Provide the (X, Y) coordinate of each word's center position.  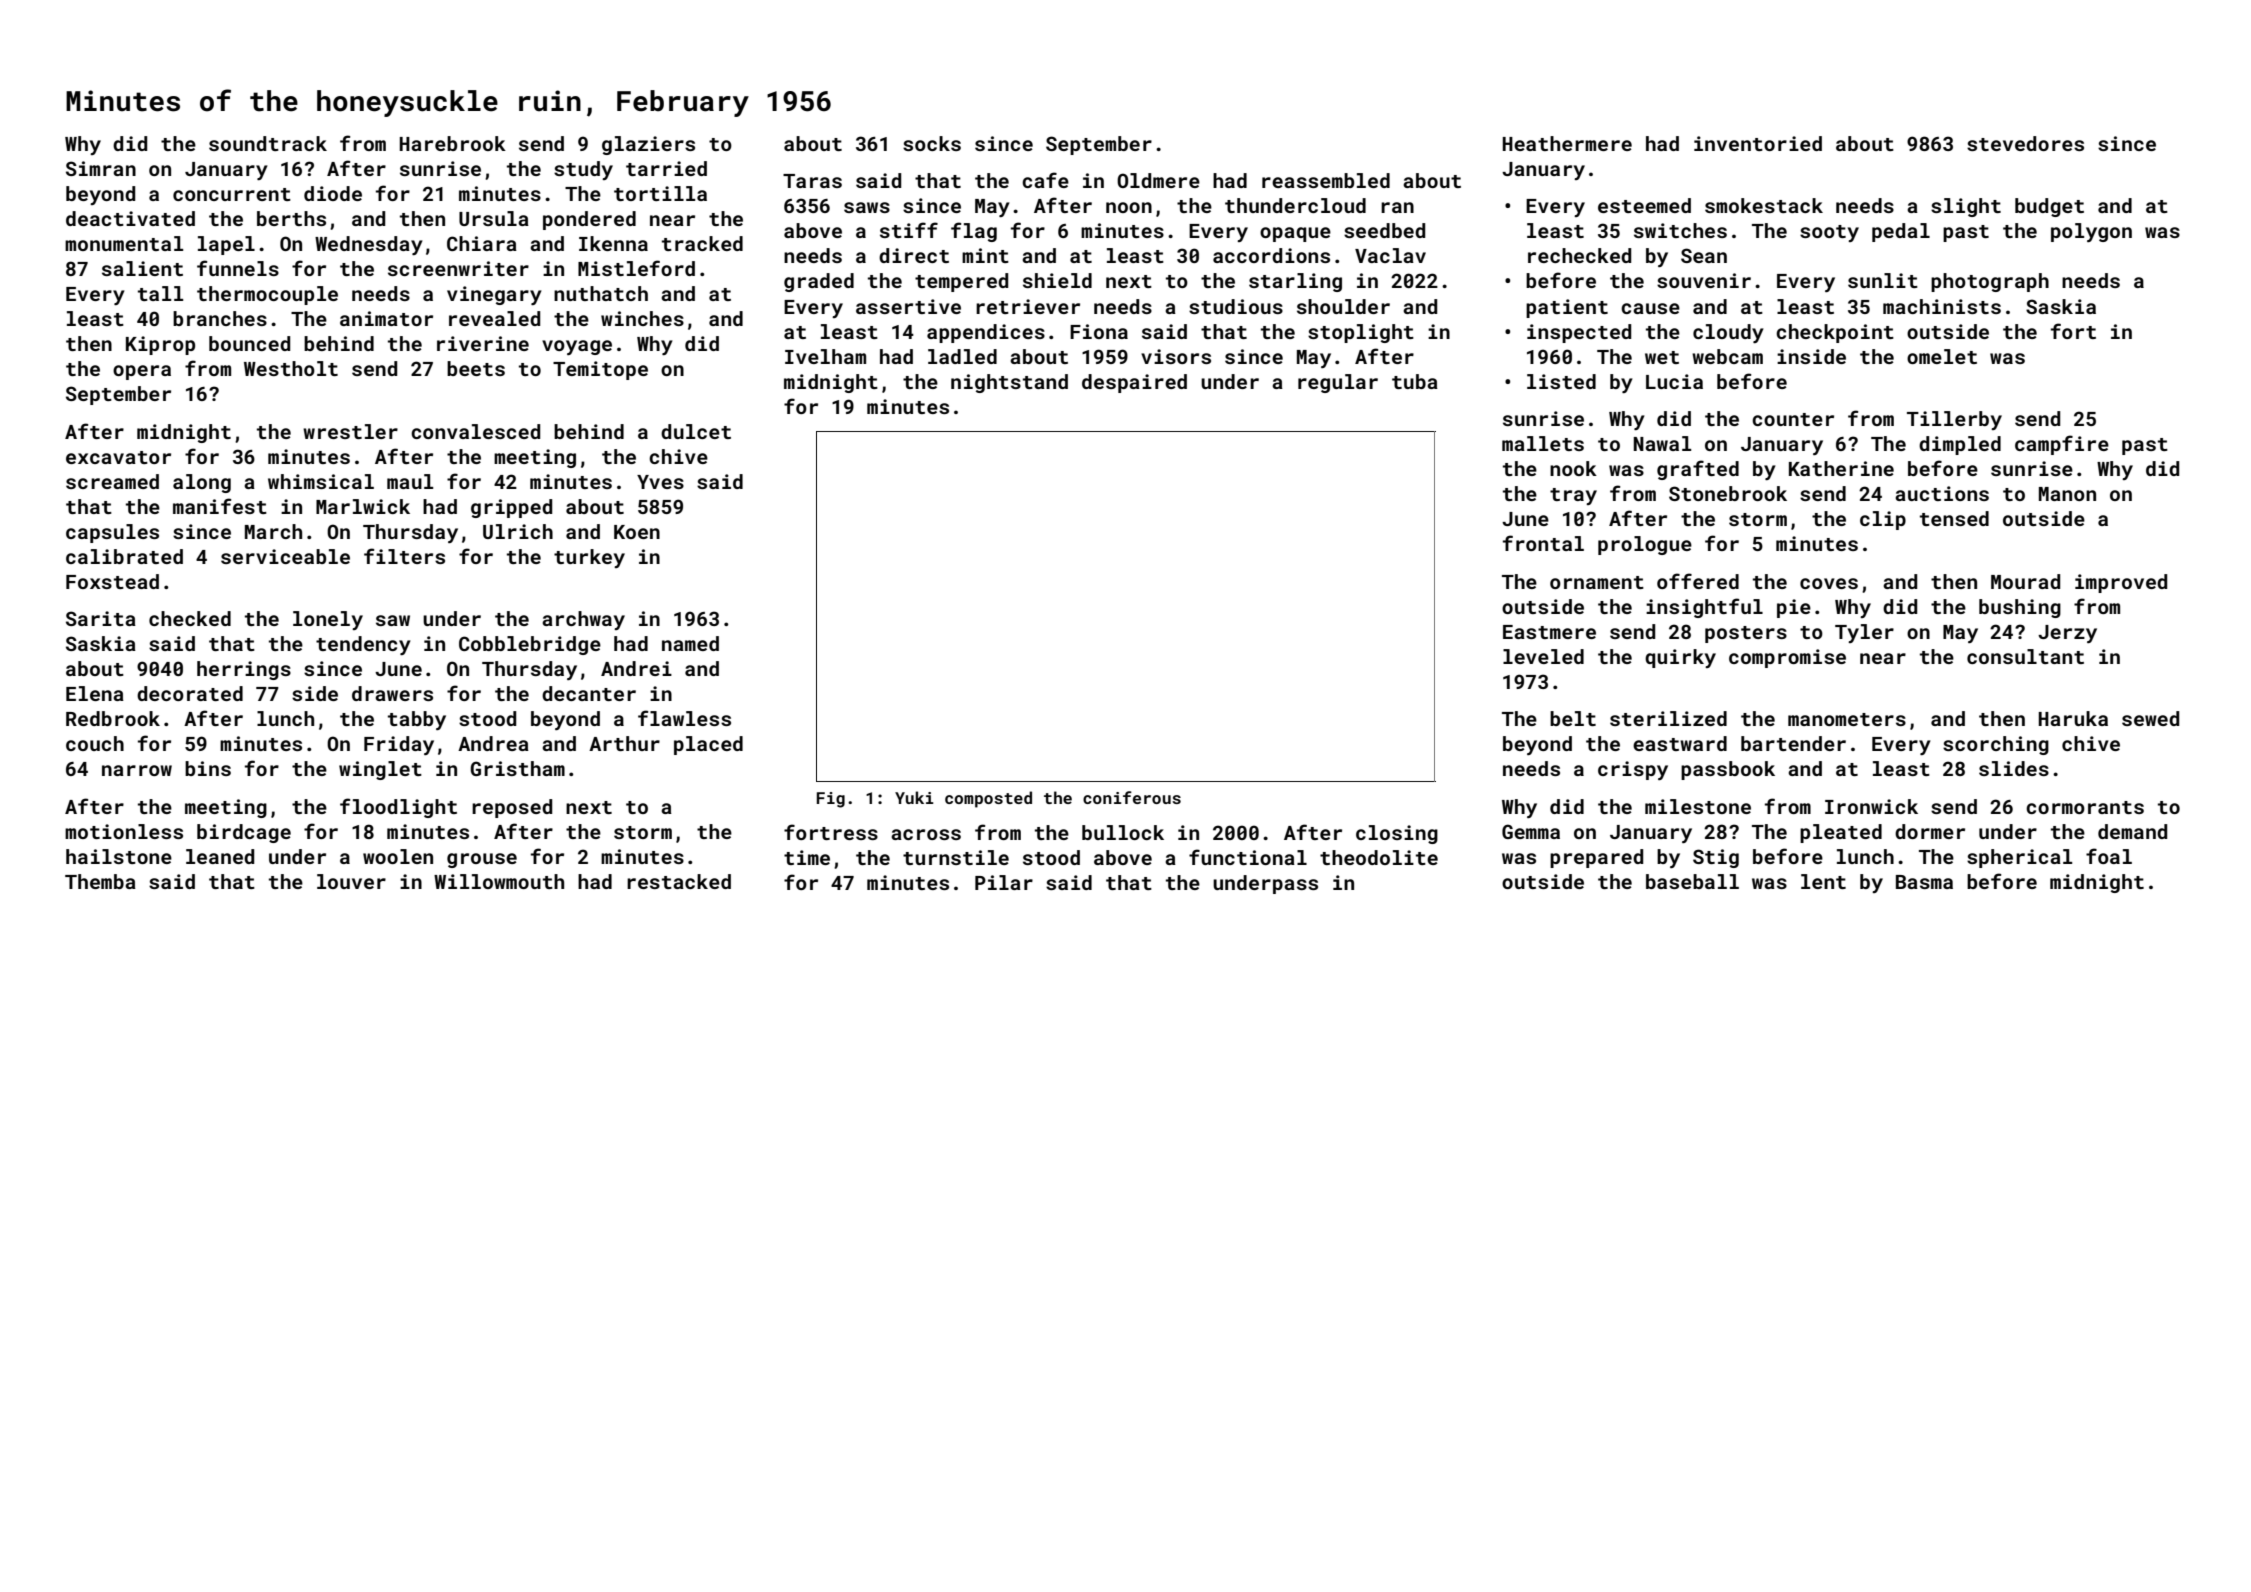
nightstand (1009, 383)
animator (386, 318)
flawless (684, 718)
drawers (392, 693)
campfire (2062, 445)
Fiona (1099, 331)
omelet (1942, 356)
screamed (112, 481)
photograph (1990, 282)
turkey (589, 558)
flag (974, 232)
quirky (1680, 658)
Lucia (1674, 381)
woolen (398, 856)
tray (1573, 496)
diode (333, 193)
